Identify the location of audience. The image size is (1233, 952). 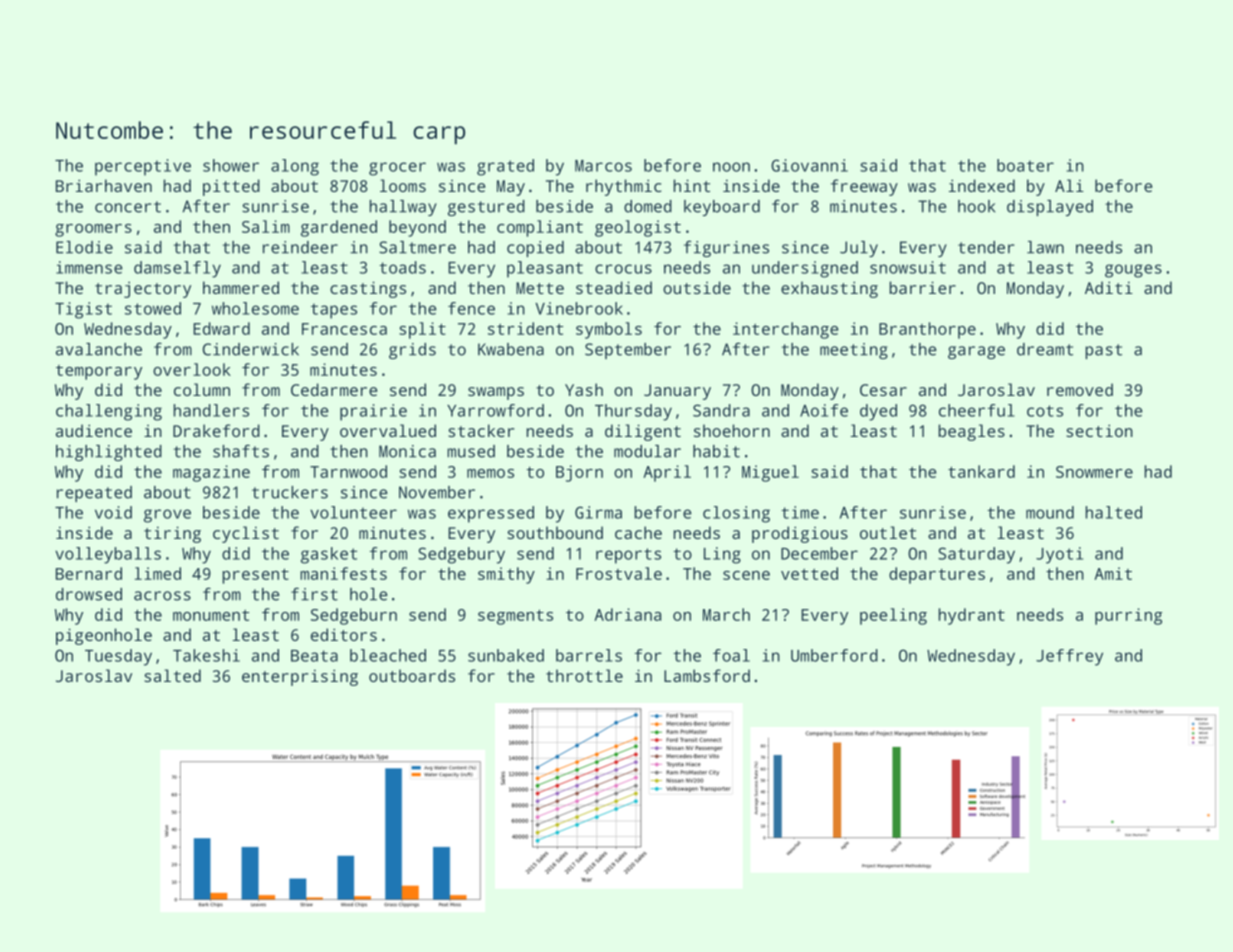
(94, 430).
